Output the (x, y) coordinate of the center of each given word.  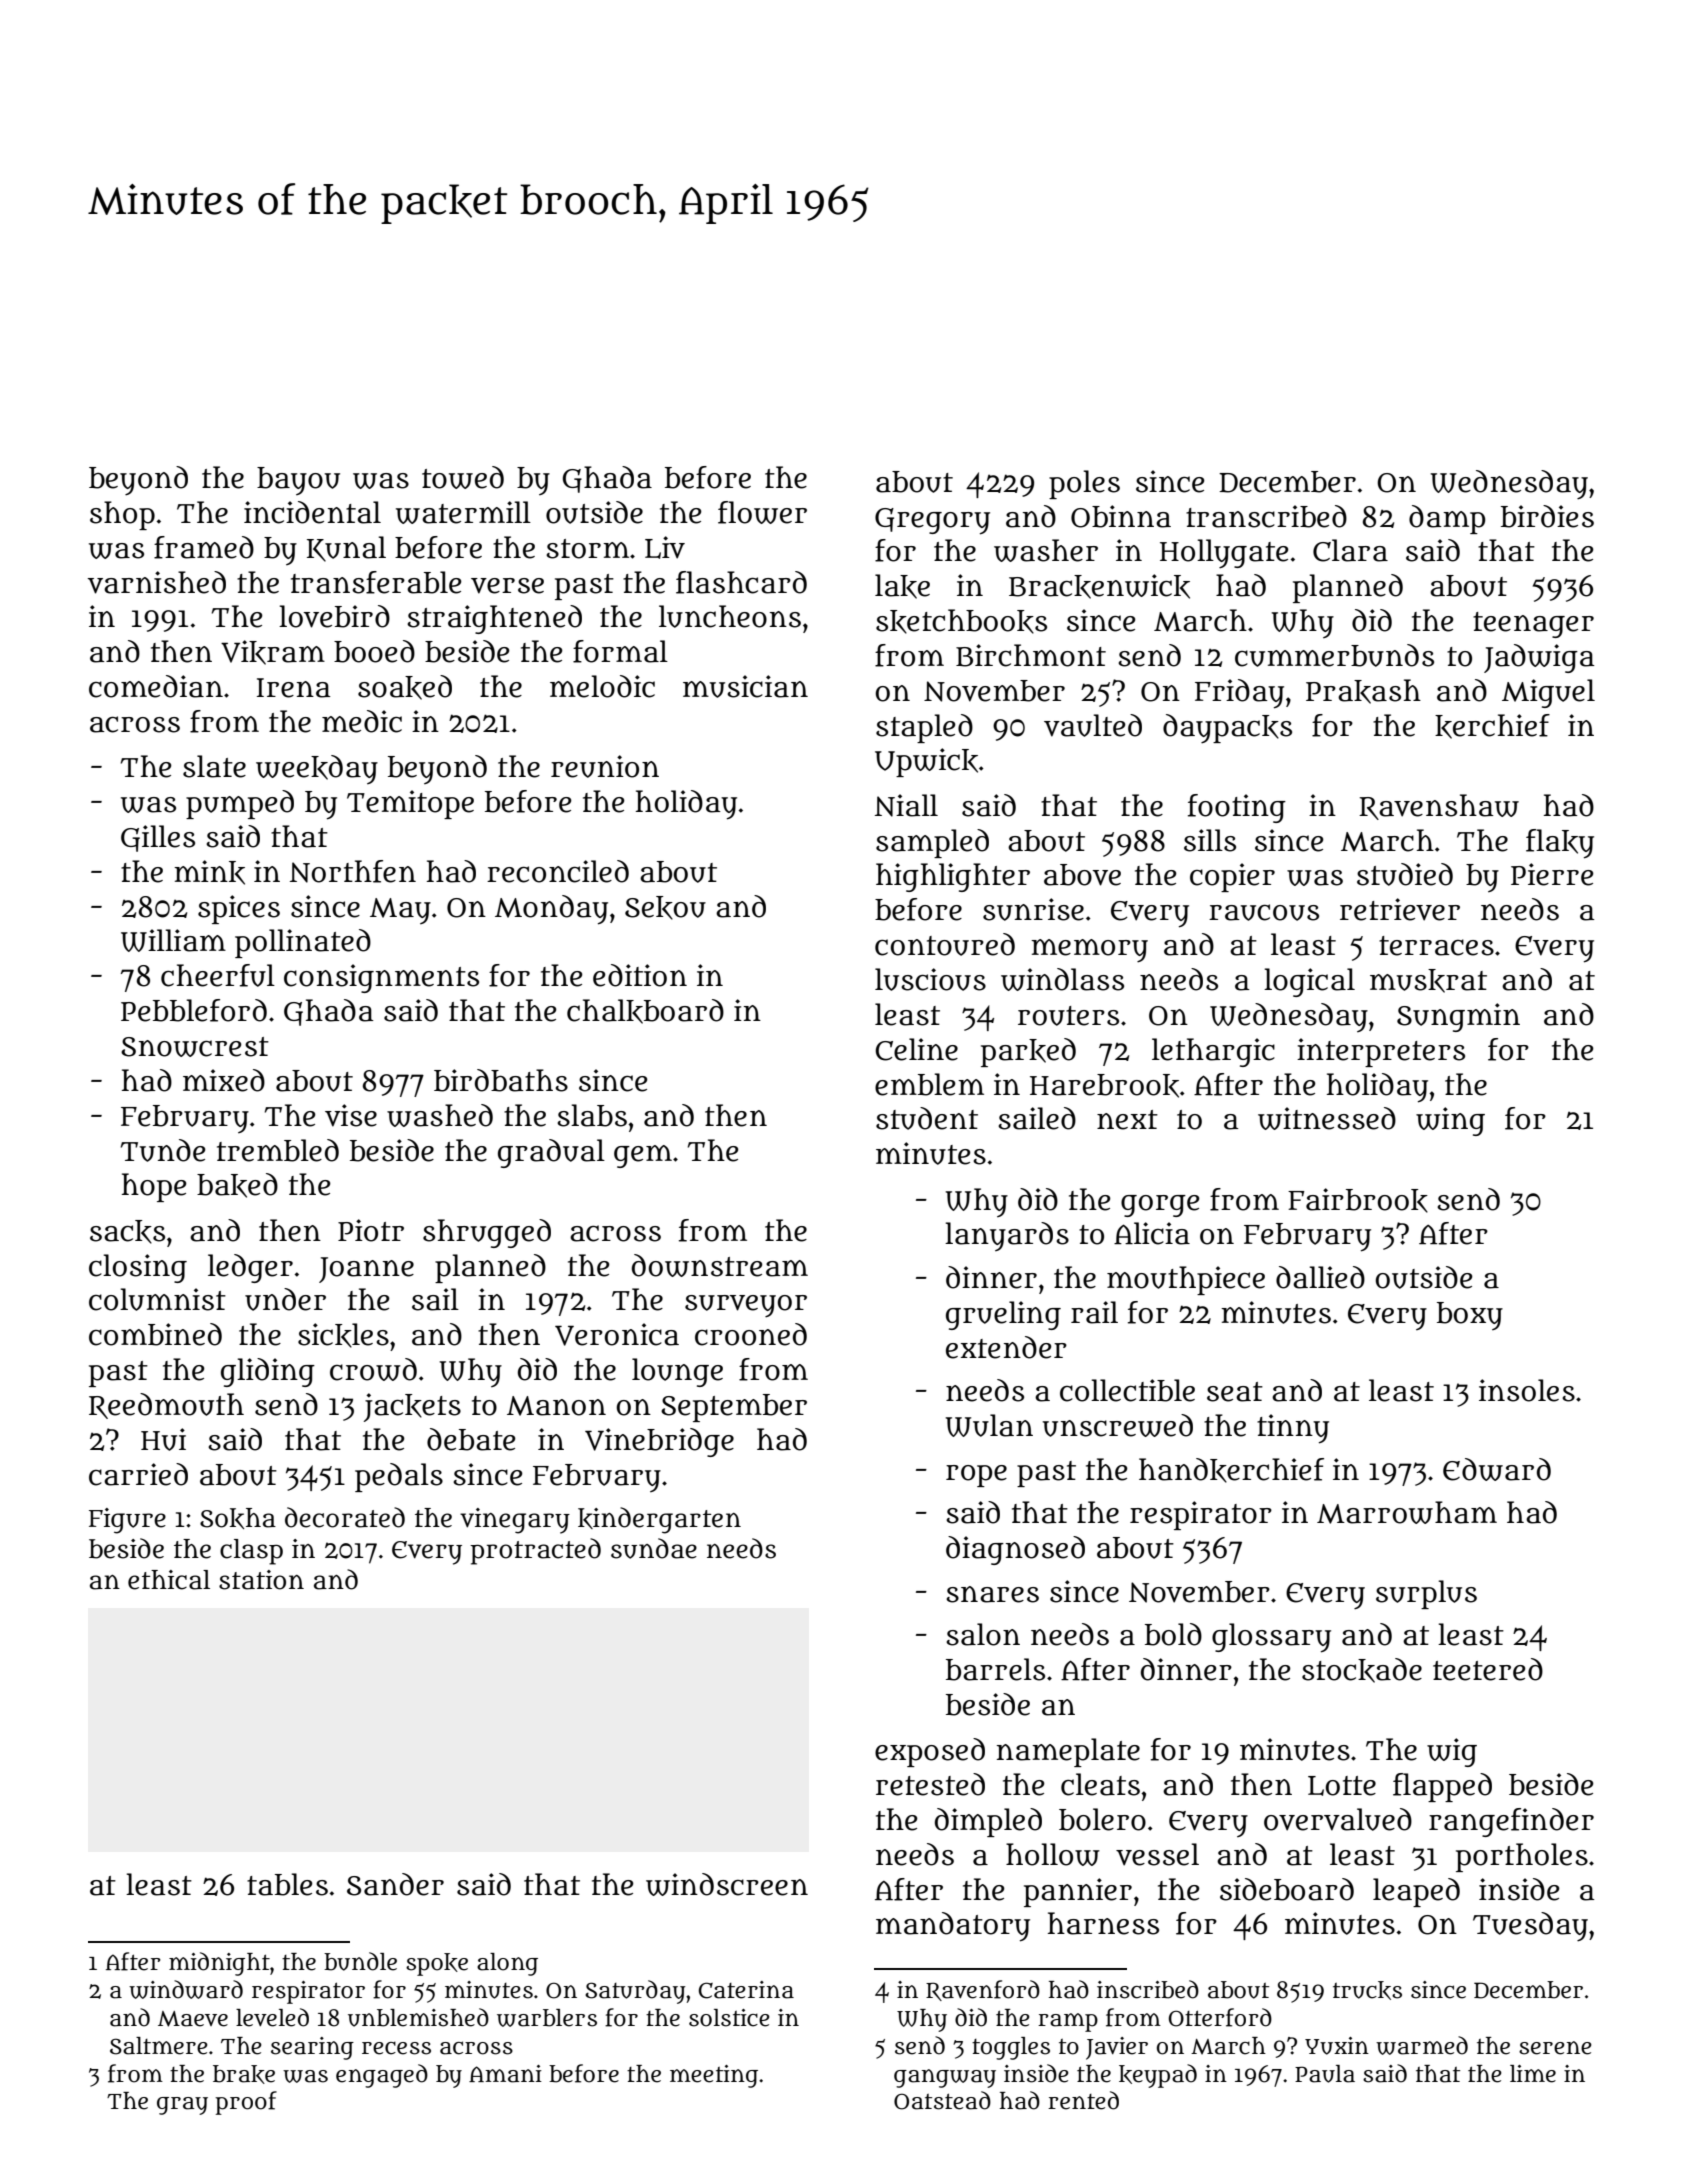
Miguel (1548, 693)
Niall (906, 805)
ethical (169, 1580)
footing (1237, 808)
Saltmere (159, 2046)
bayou (298, 481)
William (173, 940)
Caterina (746, 1990)
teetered (1488, 1669)
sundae (654, 1548)
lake (902, 586)
